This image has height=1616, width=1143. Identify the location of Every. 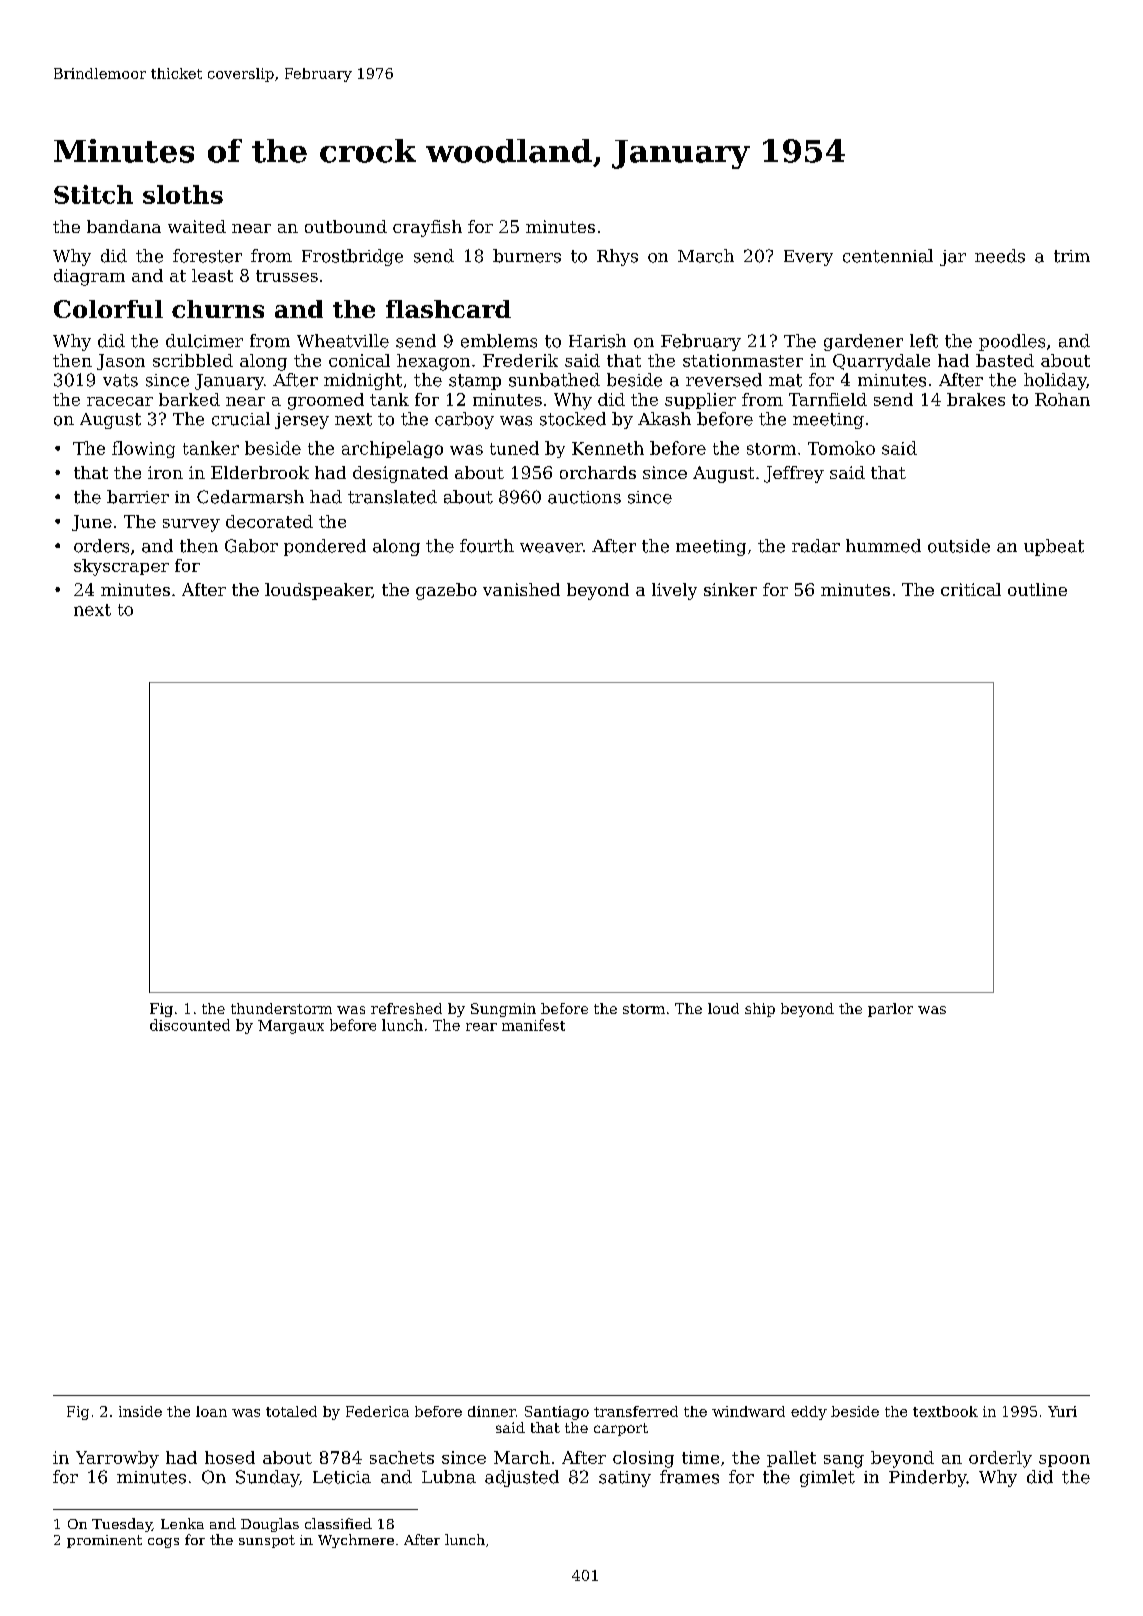
(808, 258).
